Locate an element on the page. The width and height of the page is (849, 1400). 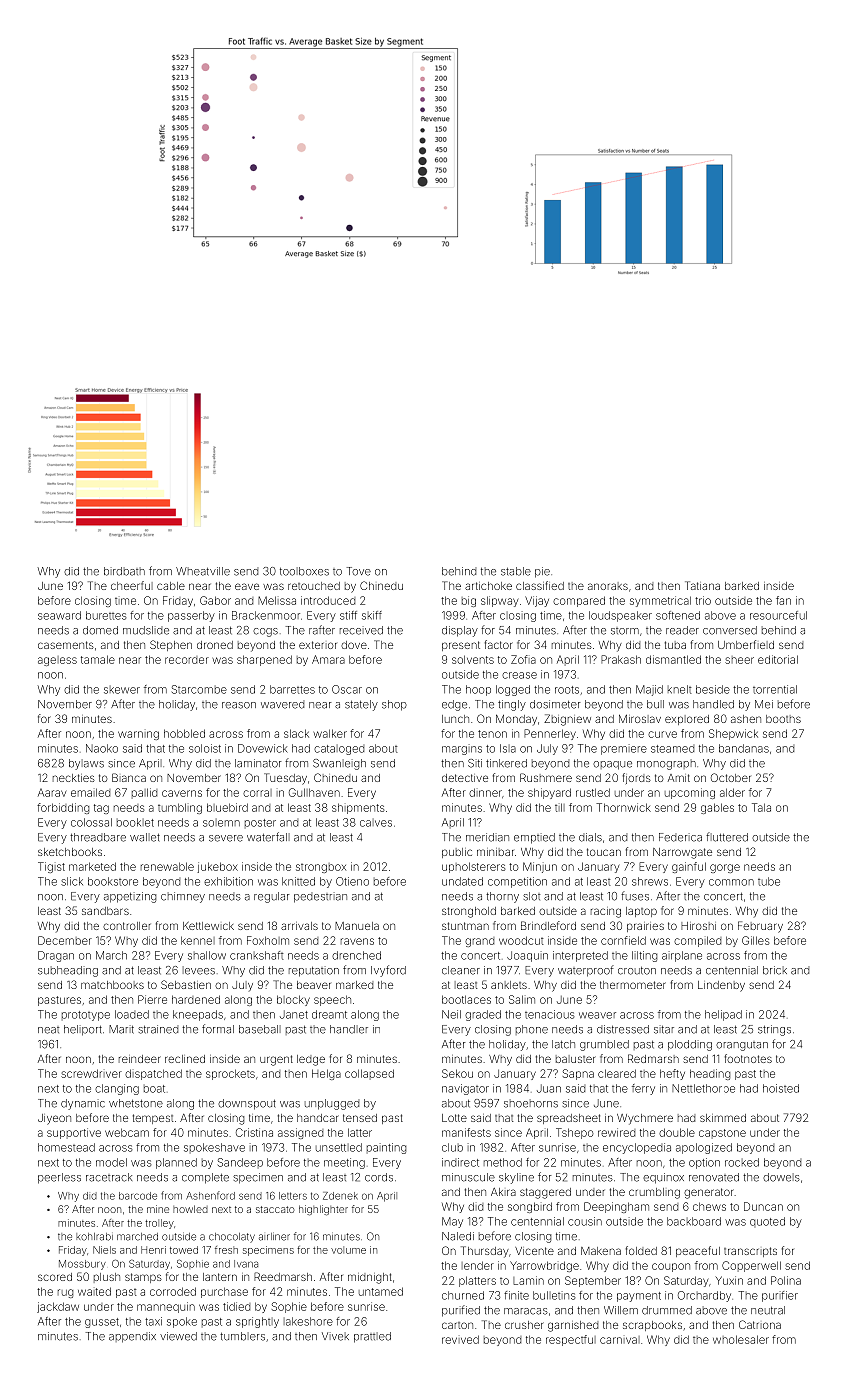
received is located at coordinates (361, 630).
